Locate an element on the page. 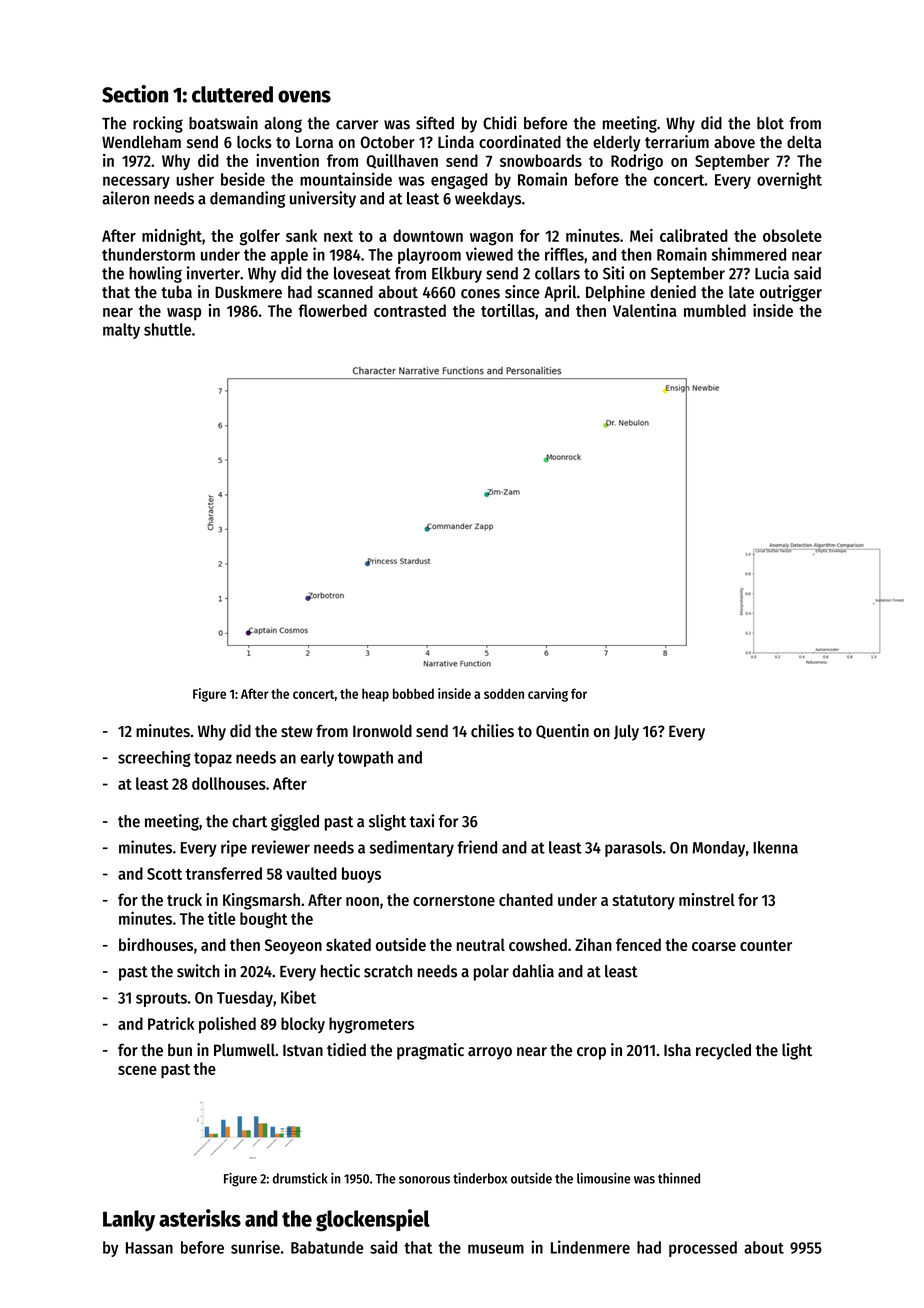  carving is located at coordinates (548, 695).
